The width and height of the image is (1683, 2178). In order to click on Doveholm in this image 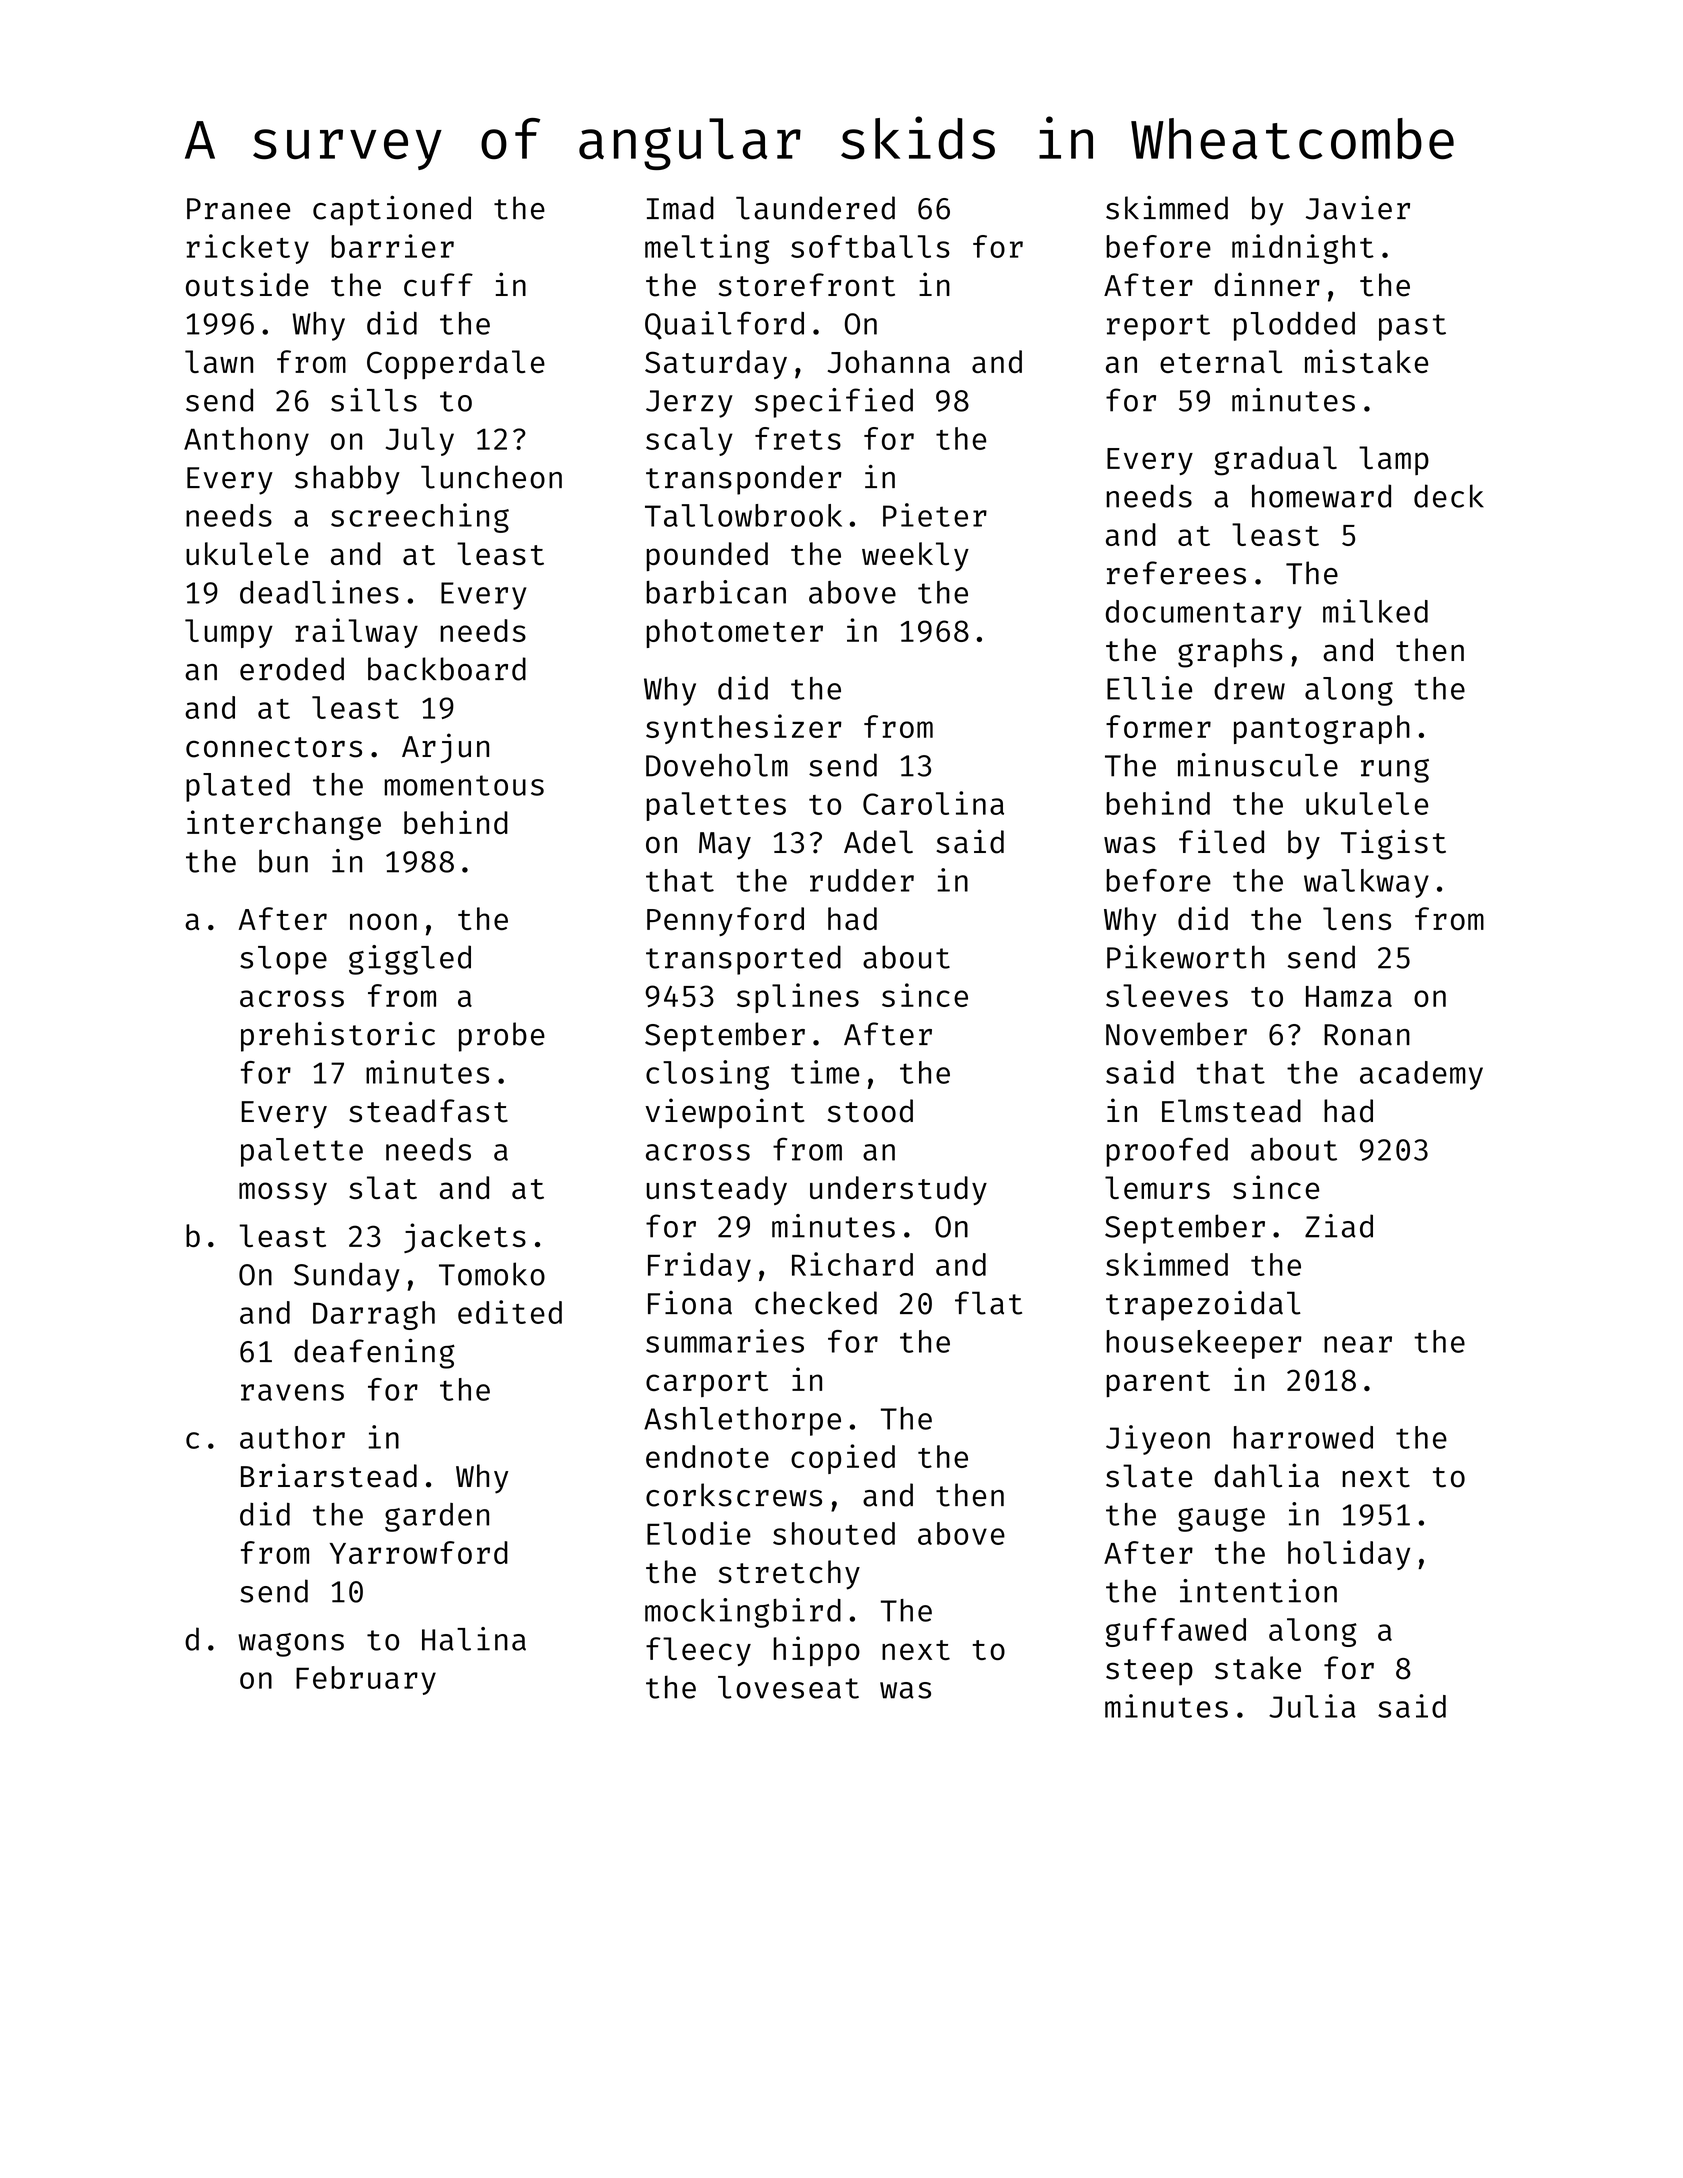, I will do `click(717, 765)`.
